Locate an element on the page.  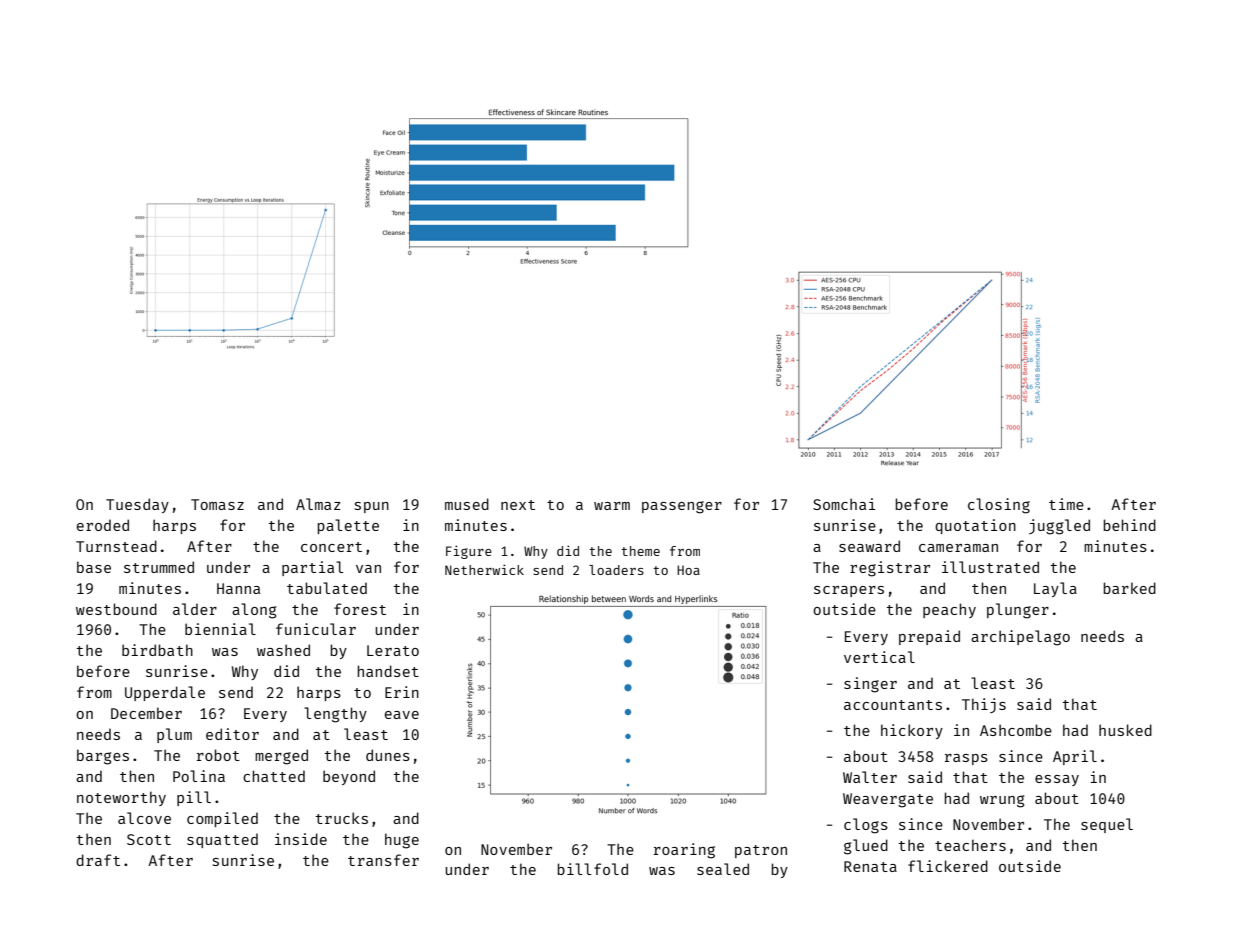
plum is located at coordinates (174, 735).
